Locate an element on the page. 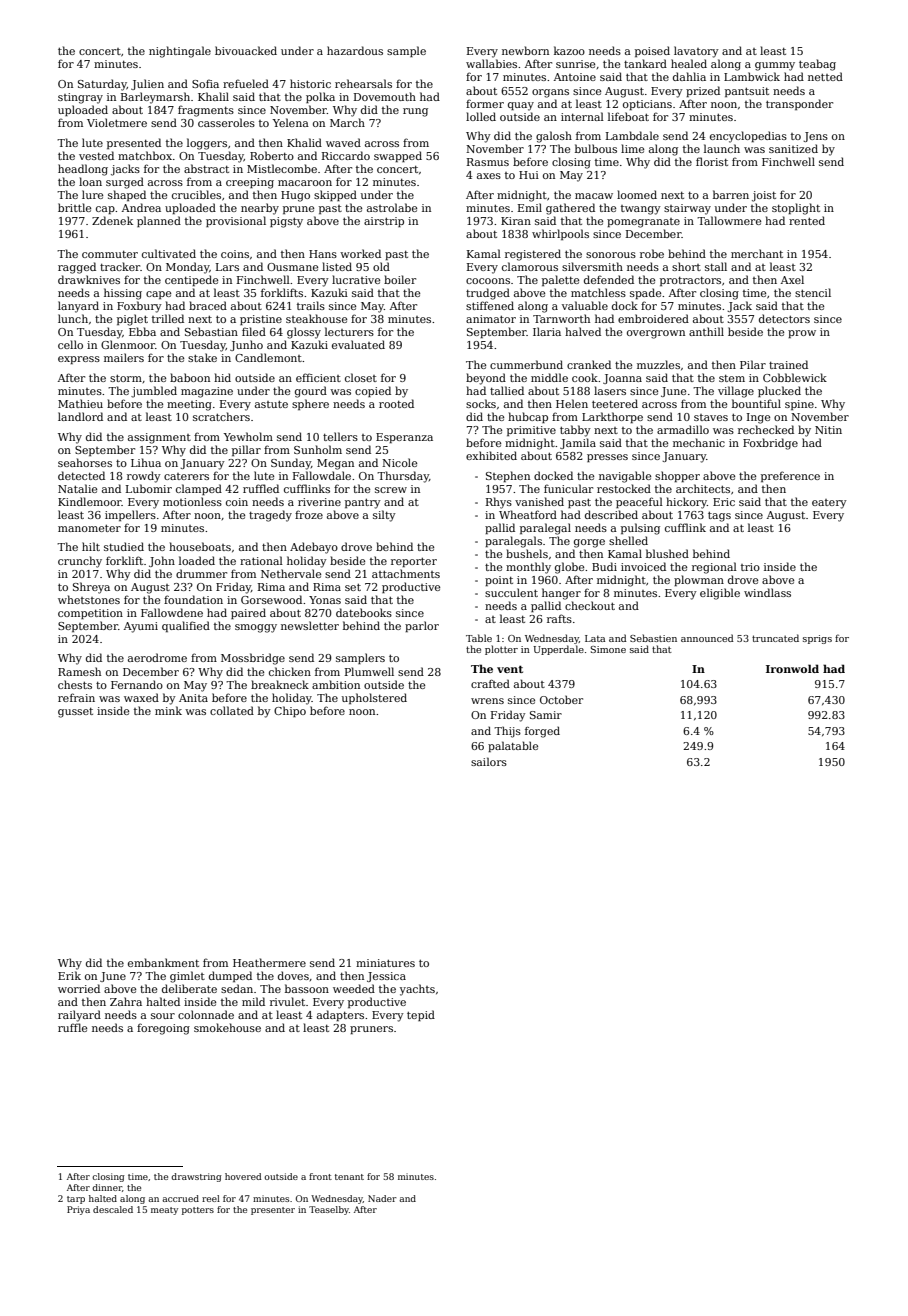 Image resolution: width=908 pixels, height=1316 pixels. Violetmere is located at coordinates (117, 122).
